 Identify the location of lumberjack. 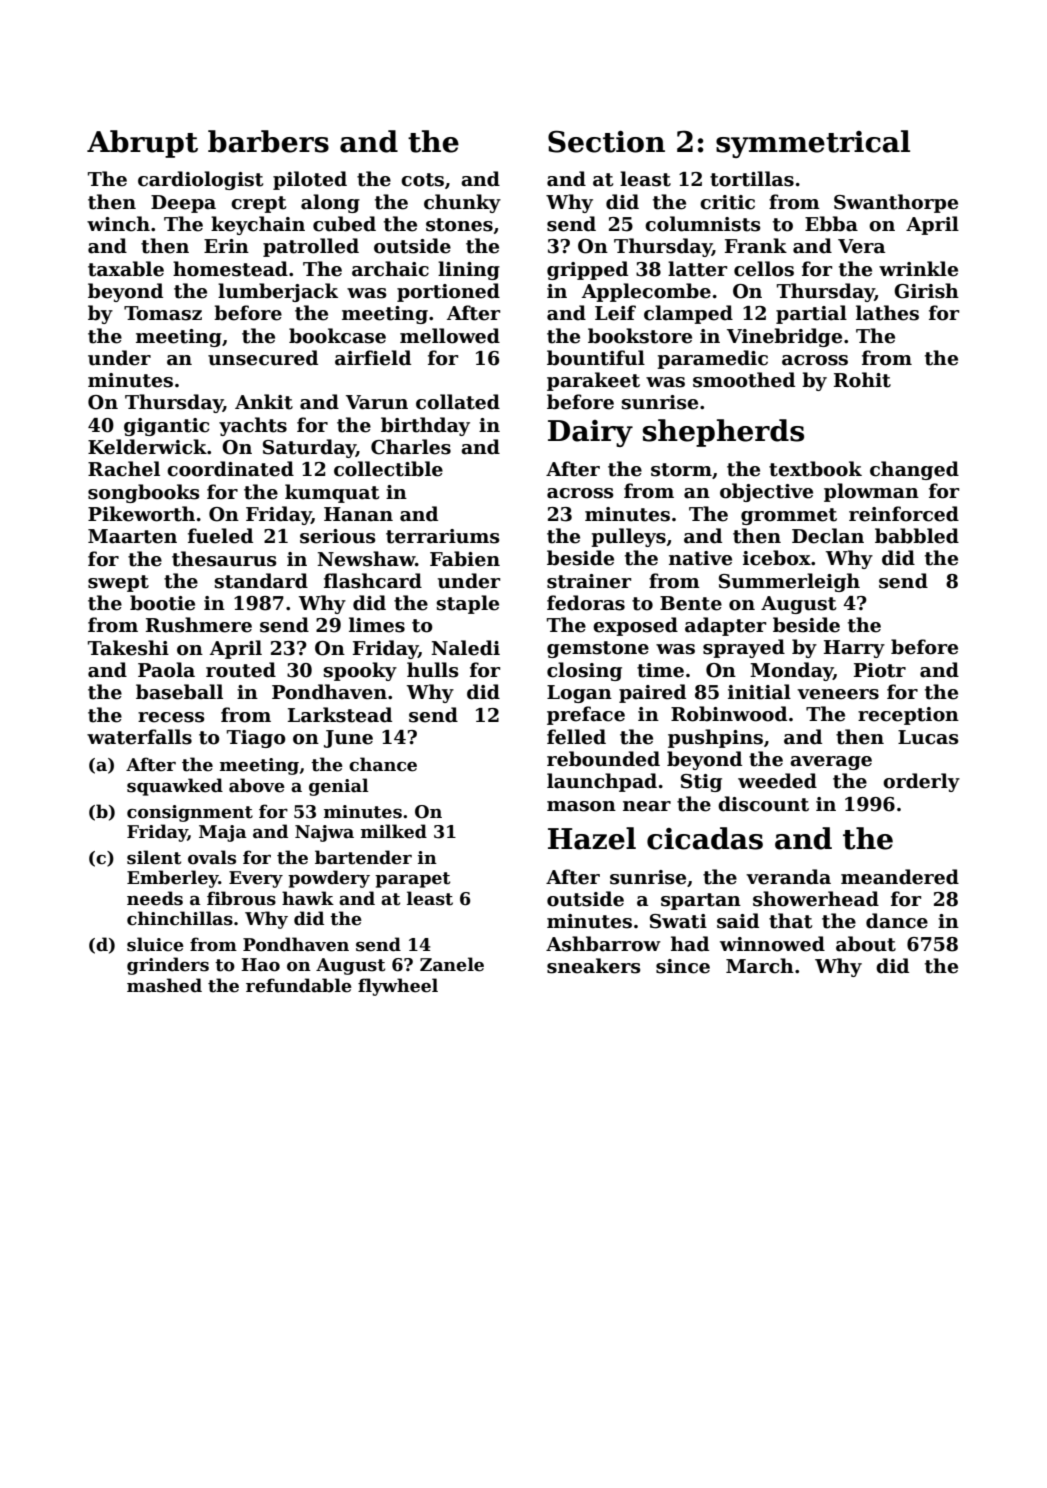
(278, 292).
